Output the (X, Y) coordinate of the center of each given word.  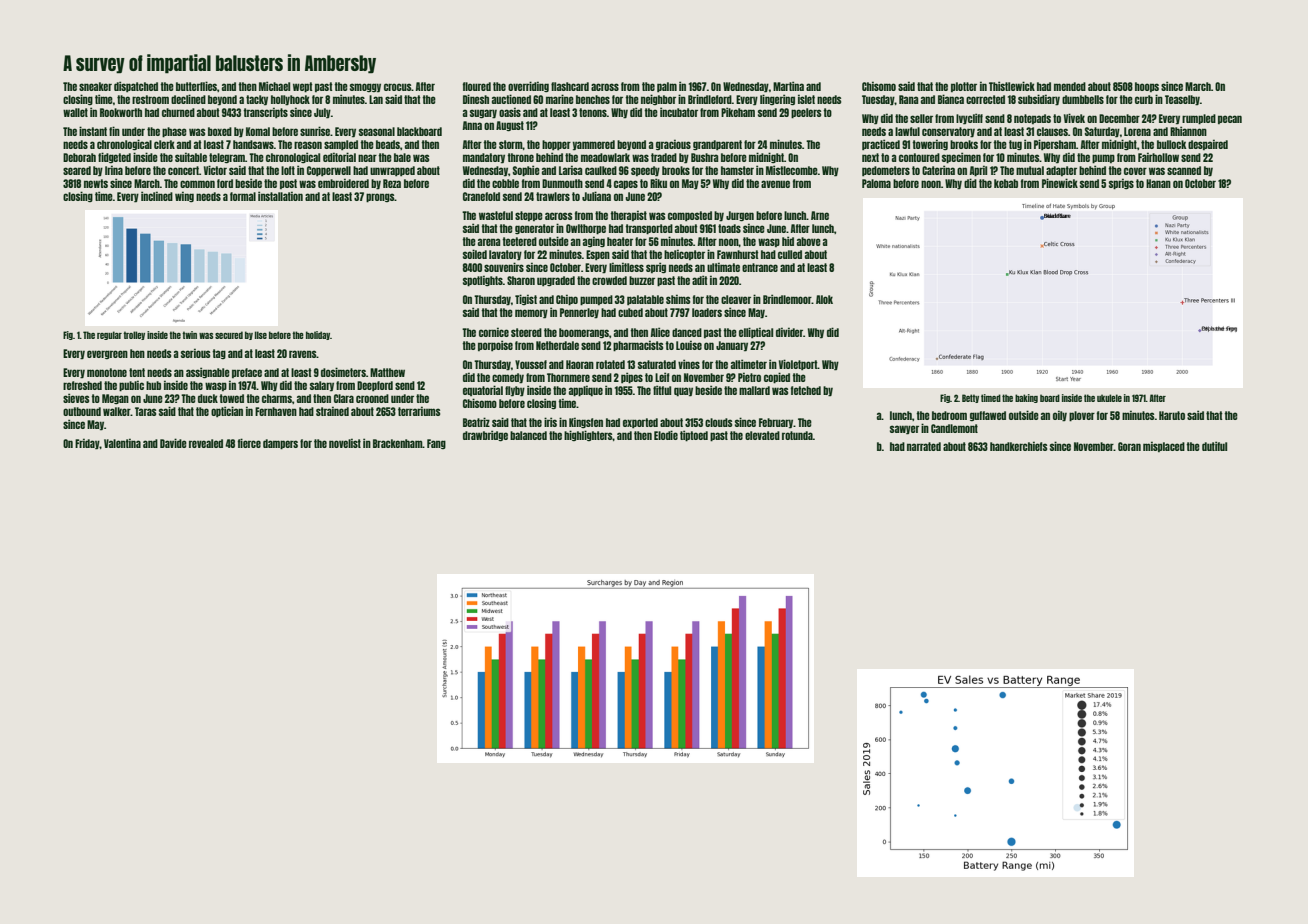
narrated (924, 446)
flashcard (570, 86)
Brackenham (398, 443)
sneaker (95, 86)
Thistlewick (1012, 86)
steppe (529, 216)
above (809, 241)
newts (96, 183)
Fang (436, 444)
